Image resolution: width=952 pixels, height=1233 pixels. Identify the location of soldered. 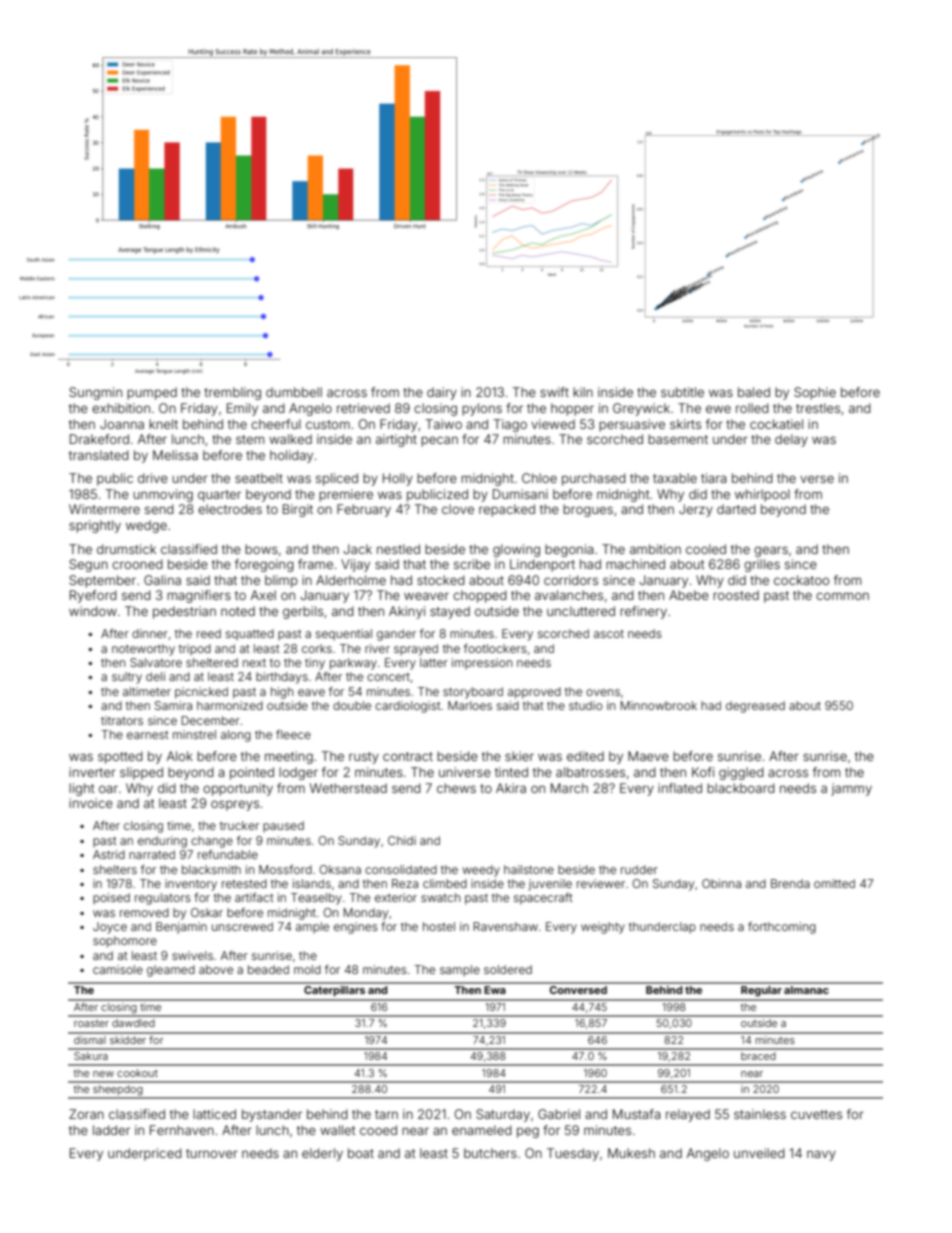
(508, 969).
